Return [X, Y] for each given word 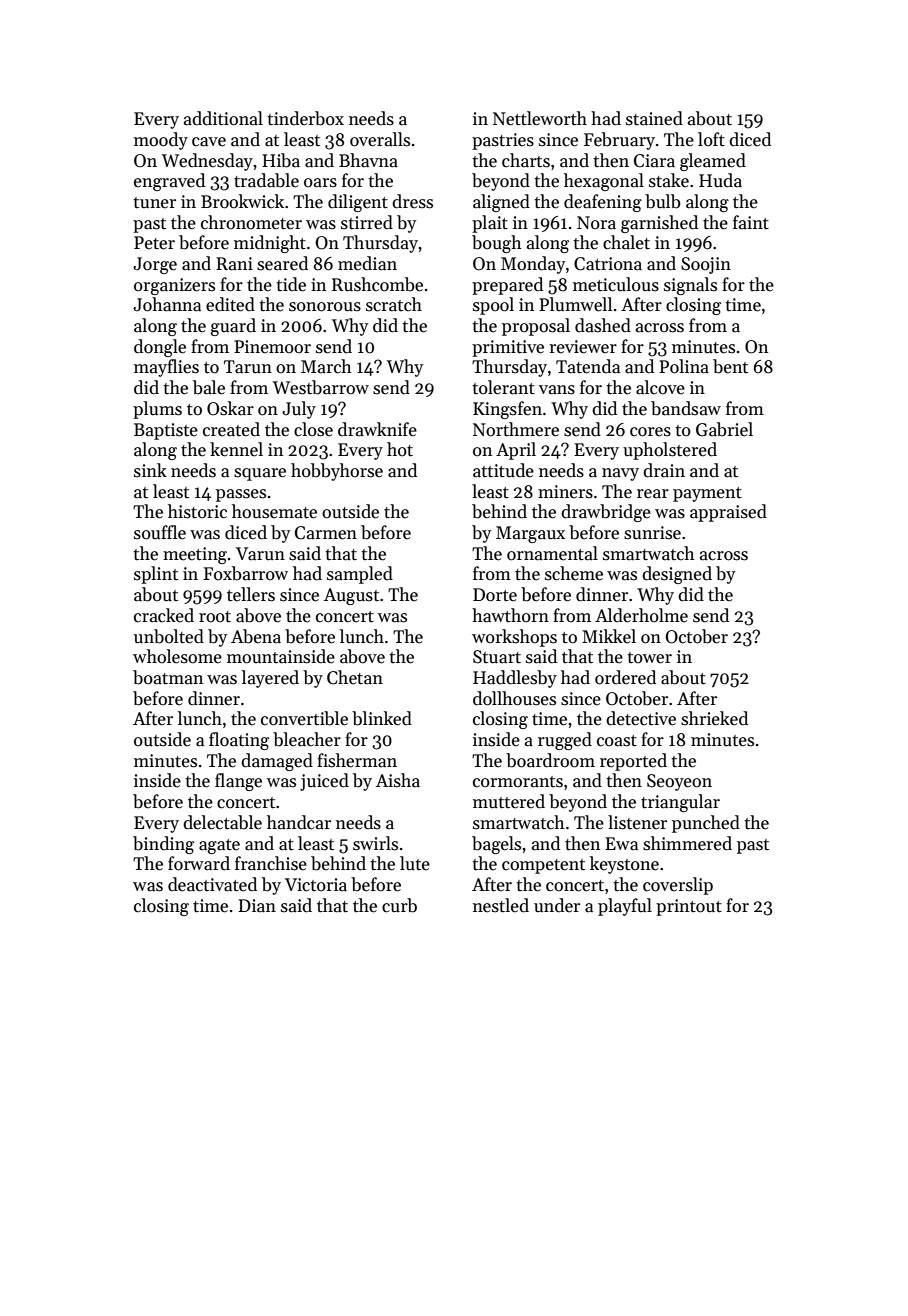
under [557, 905]
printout [689, 907]
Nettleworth [540, 118]
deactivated [212, 884]
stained [654, 118]
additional [223, 118]
